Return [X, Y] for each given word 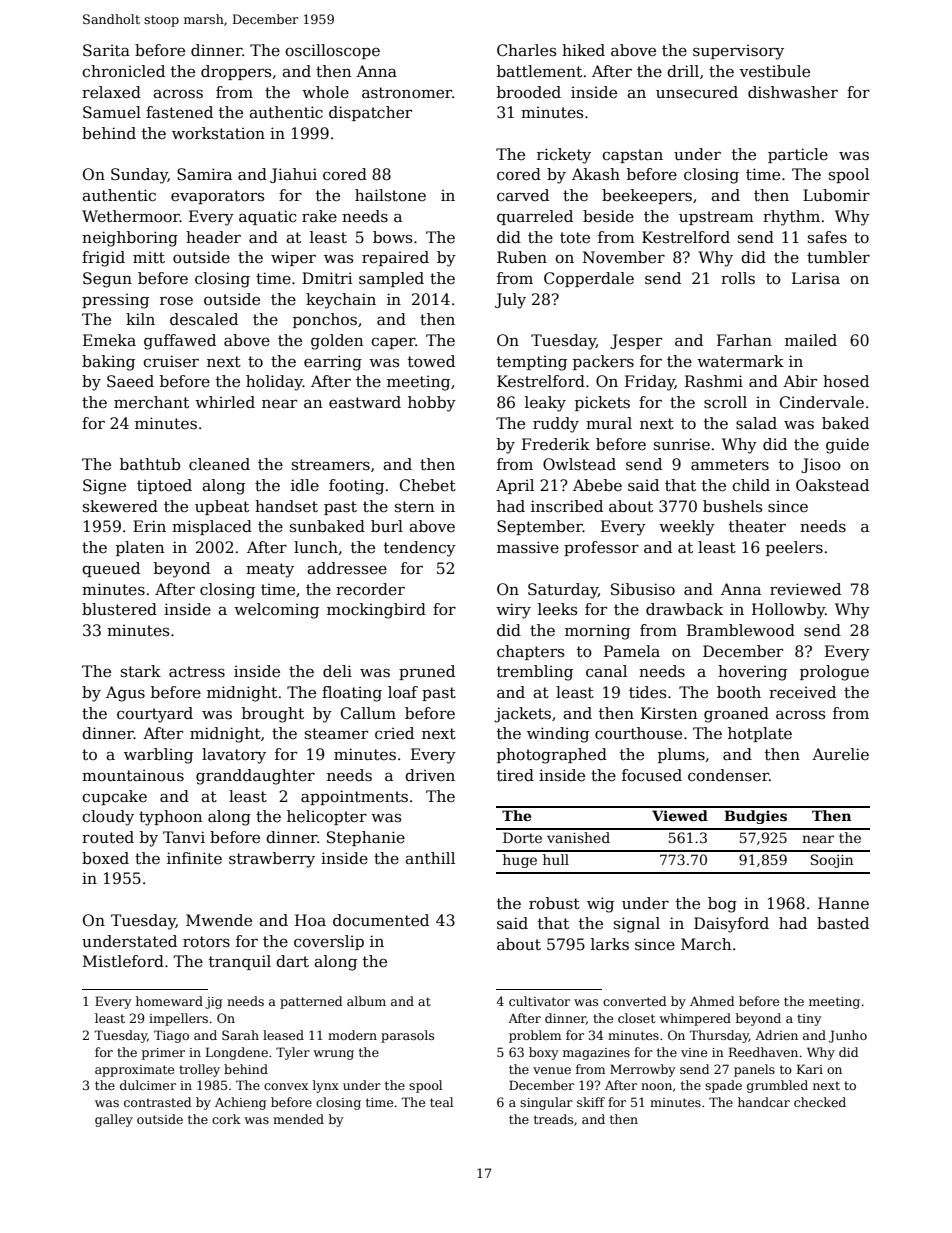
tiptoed [164, 486]
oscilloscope [332, 51]
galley [114, 1120]
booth [739, 692]
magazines [596, 1054]
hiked [583, 50]
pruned [427, 672]
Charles [526, 50]
